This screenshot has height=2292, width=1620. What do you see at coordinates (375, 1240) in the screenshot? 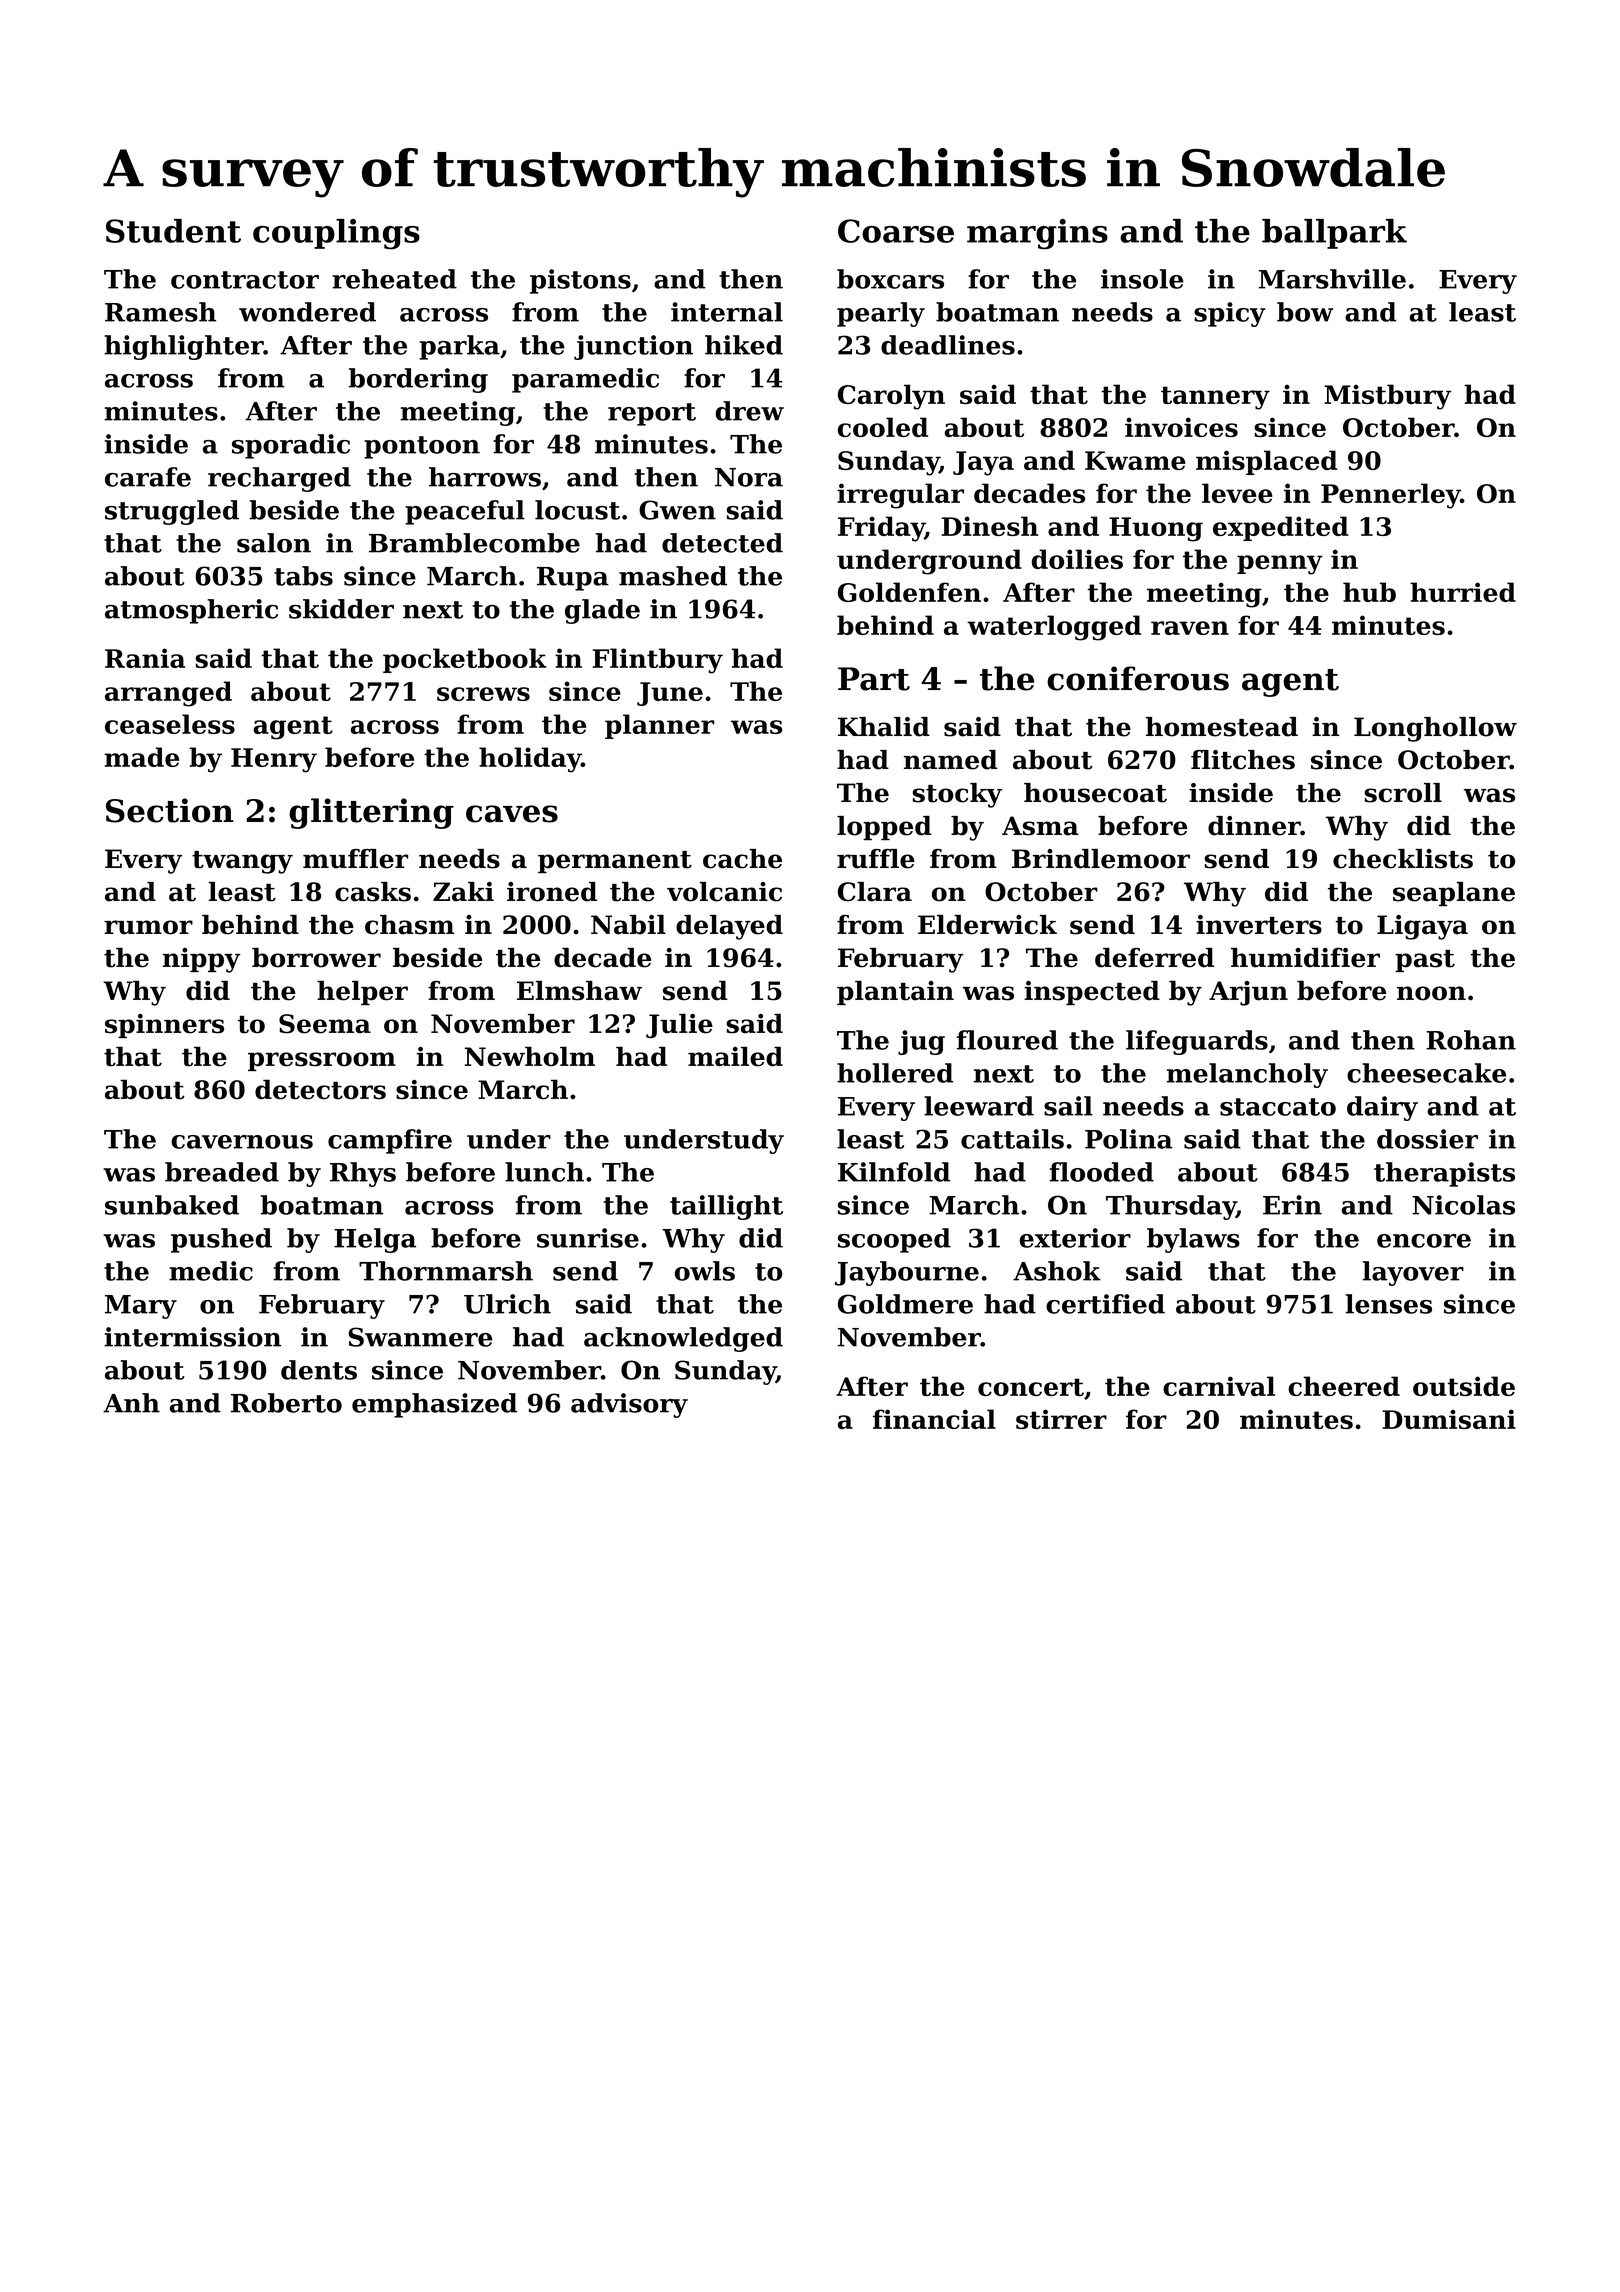
I see `Helga` at bounding box center [375, 1240].
